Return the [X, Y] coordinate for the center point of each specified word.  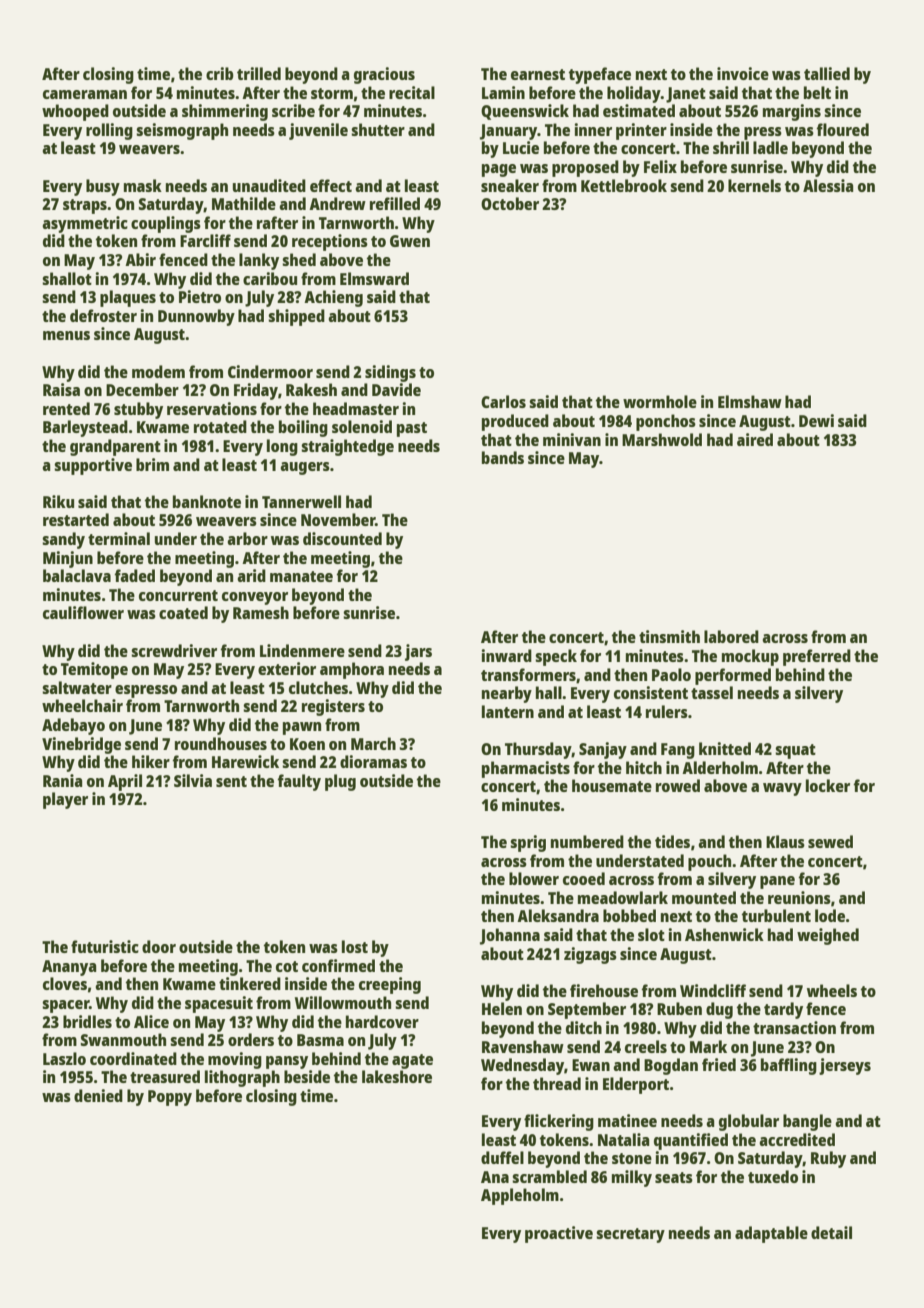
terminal [119, 538]
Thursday [538, 750]
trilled [259, 73]
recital [412, 92]
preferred [817, 657]
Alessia [828, 185]
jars [418, 652]
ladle [770, 147]
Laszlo [64, 1058]
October [510, 203]
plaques [128, 298]
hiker [151, 761]
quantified [691, 1141]
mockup [750, 657]
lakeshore [397, 1076]
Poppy [170, 1098]
